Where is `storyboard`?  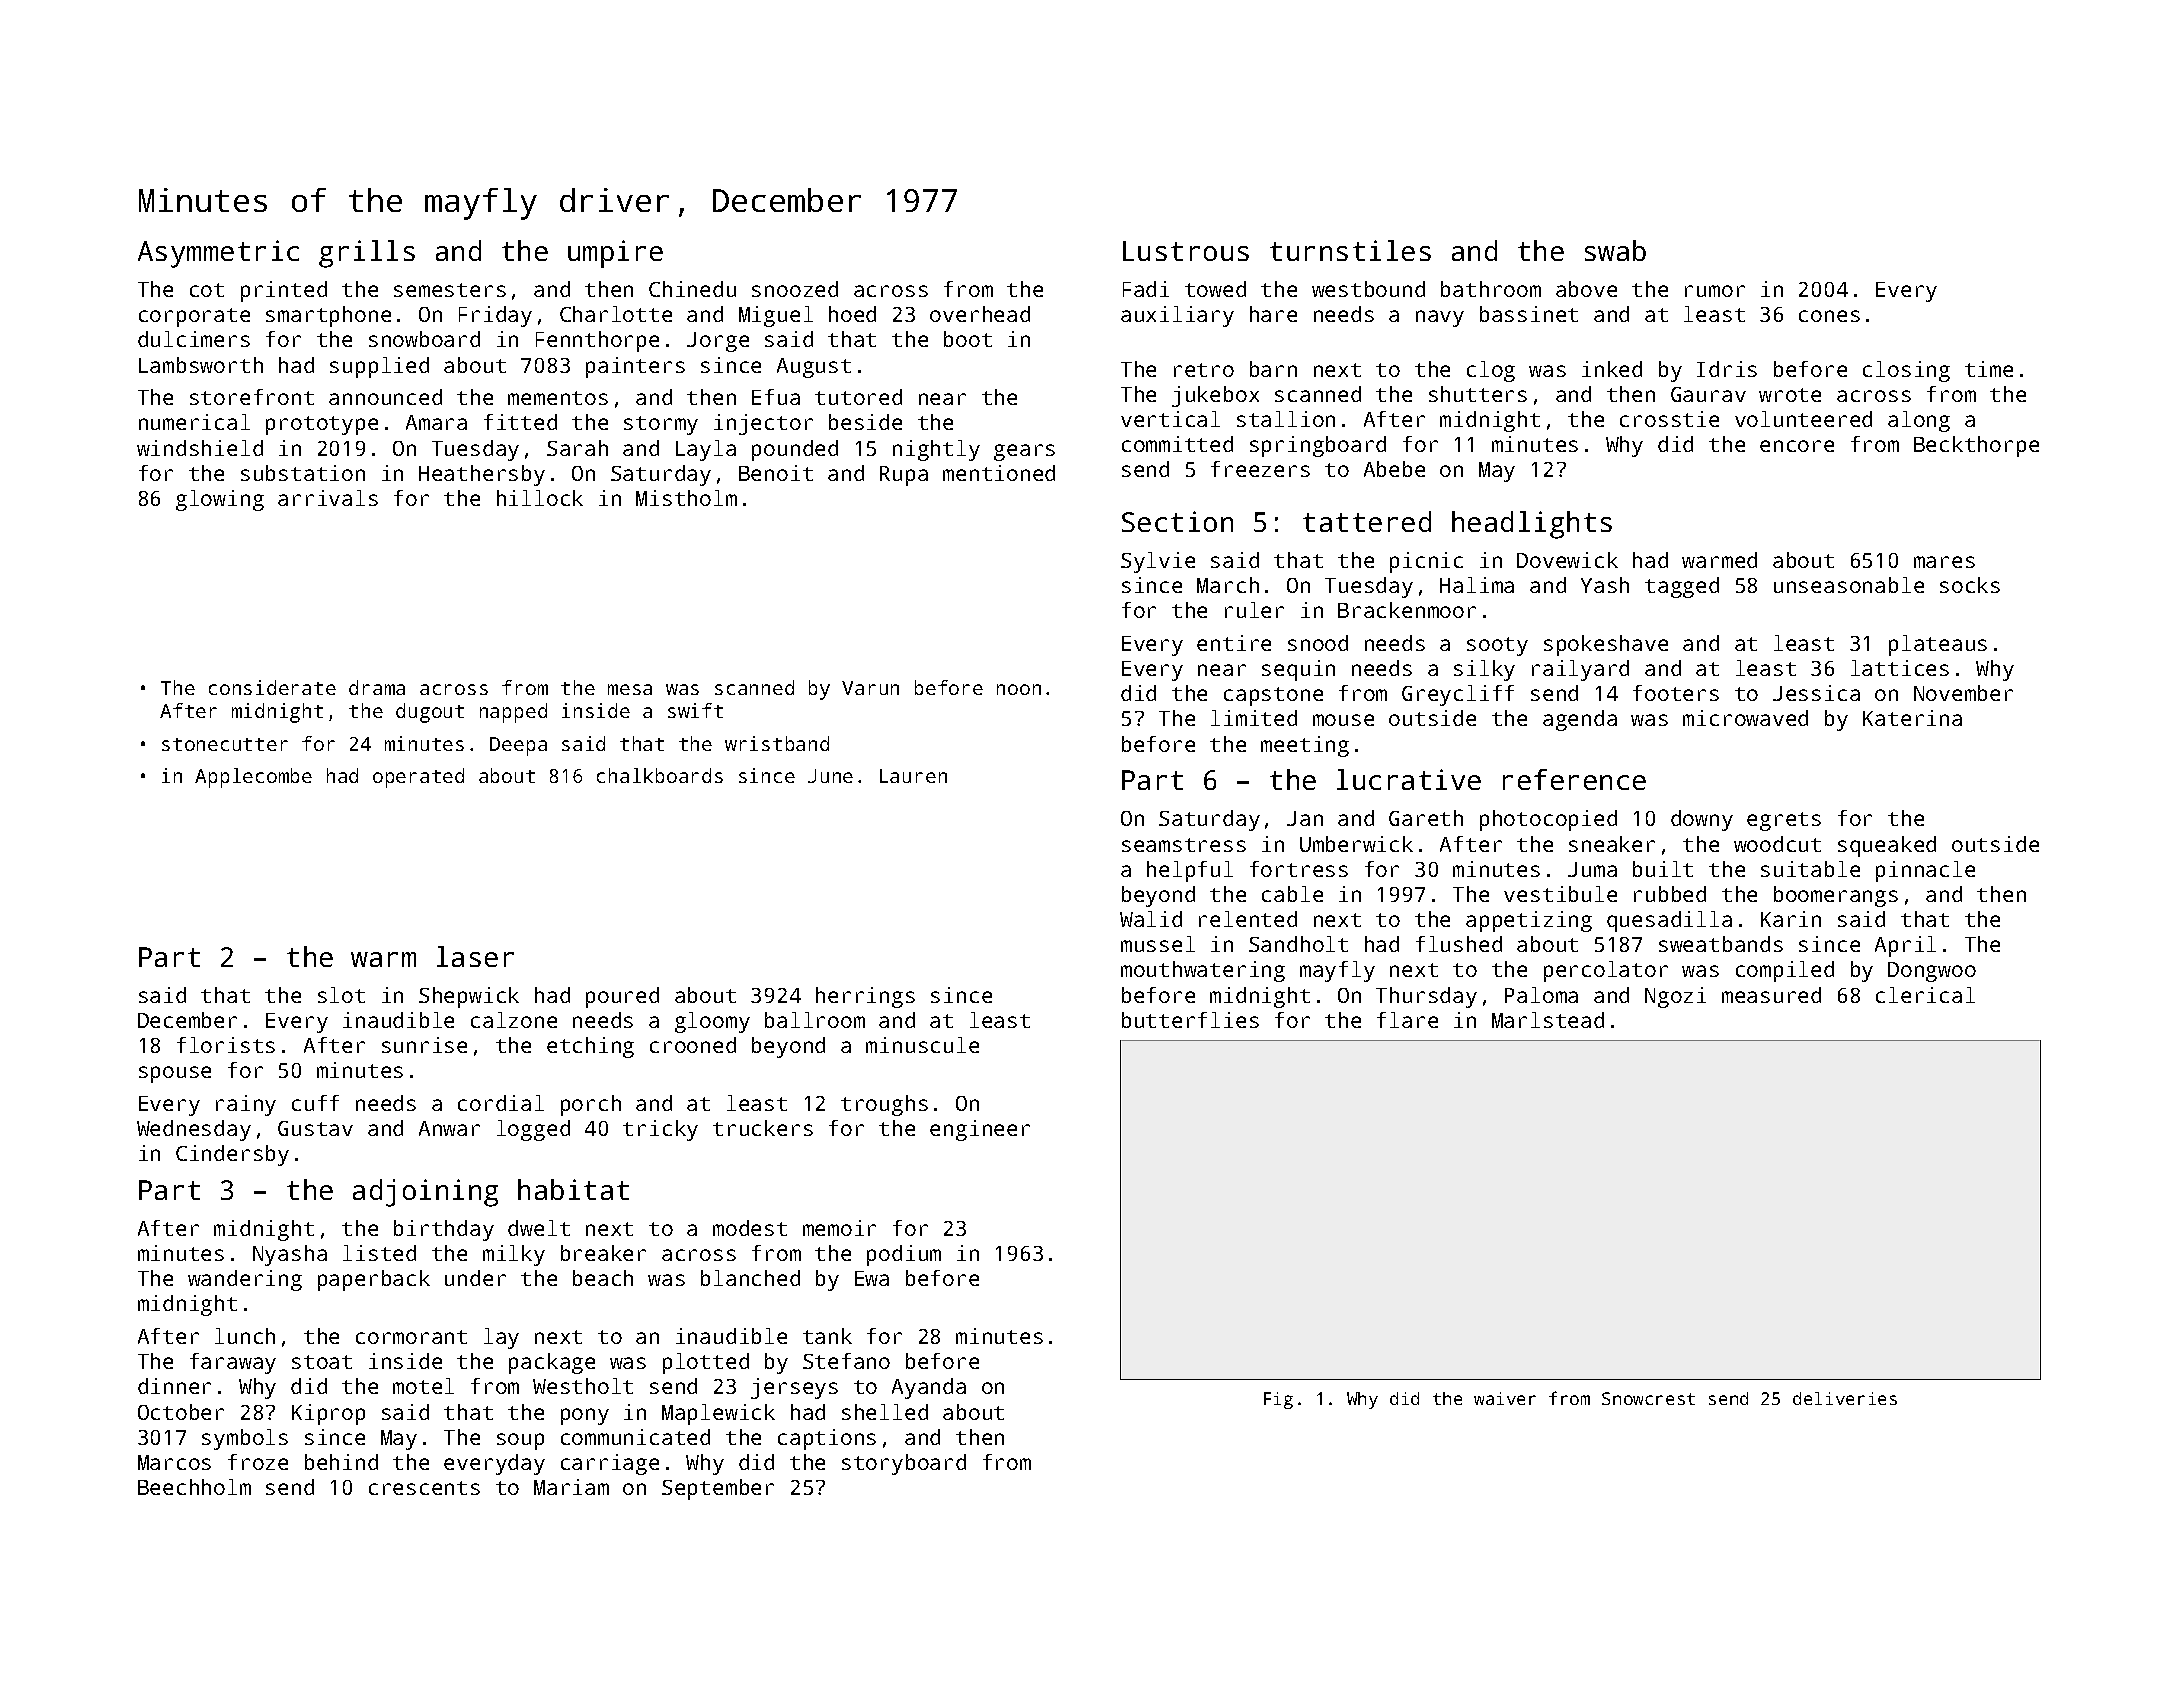 storyboard is located at coordinates (904, 1464).
